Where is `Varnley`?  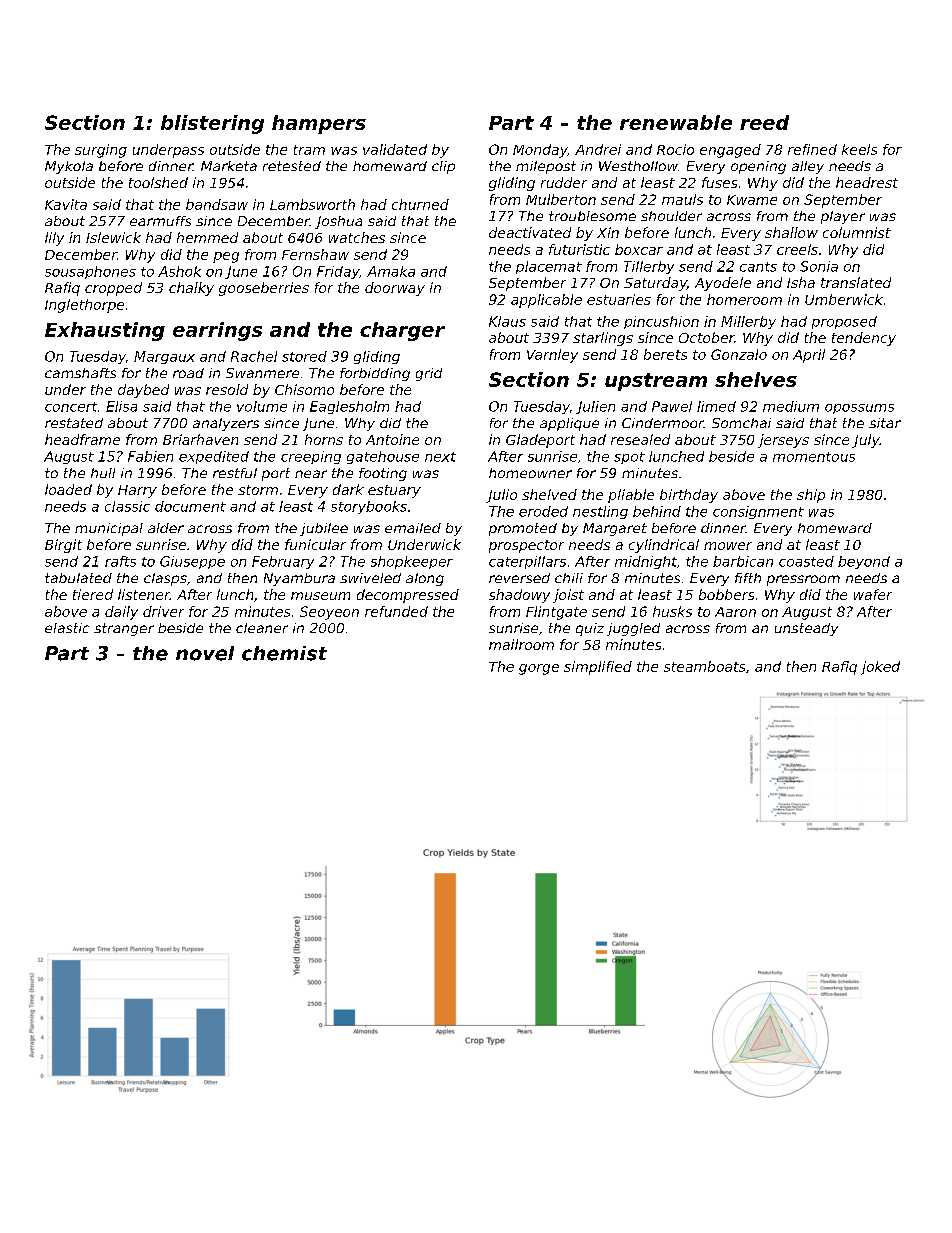
Varnley is located at coordinates (552, 356).
